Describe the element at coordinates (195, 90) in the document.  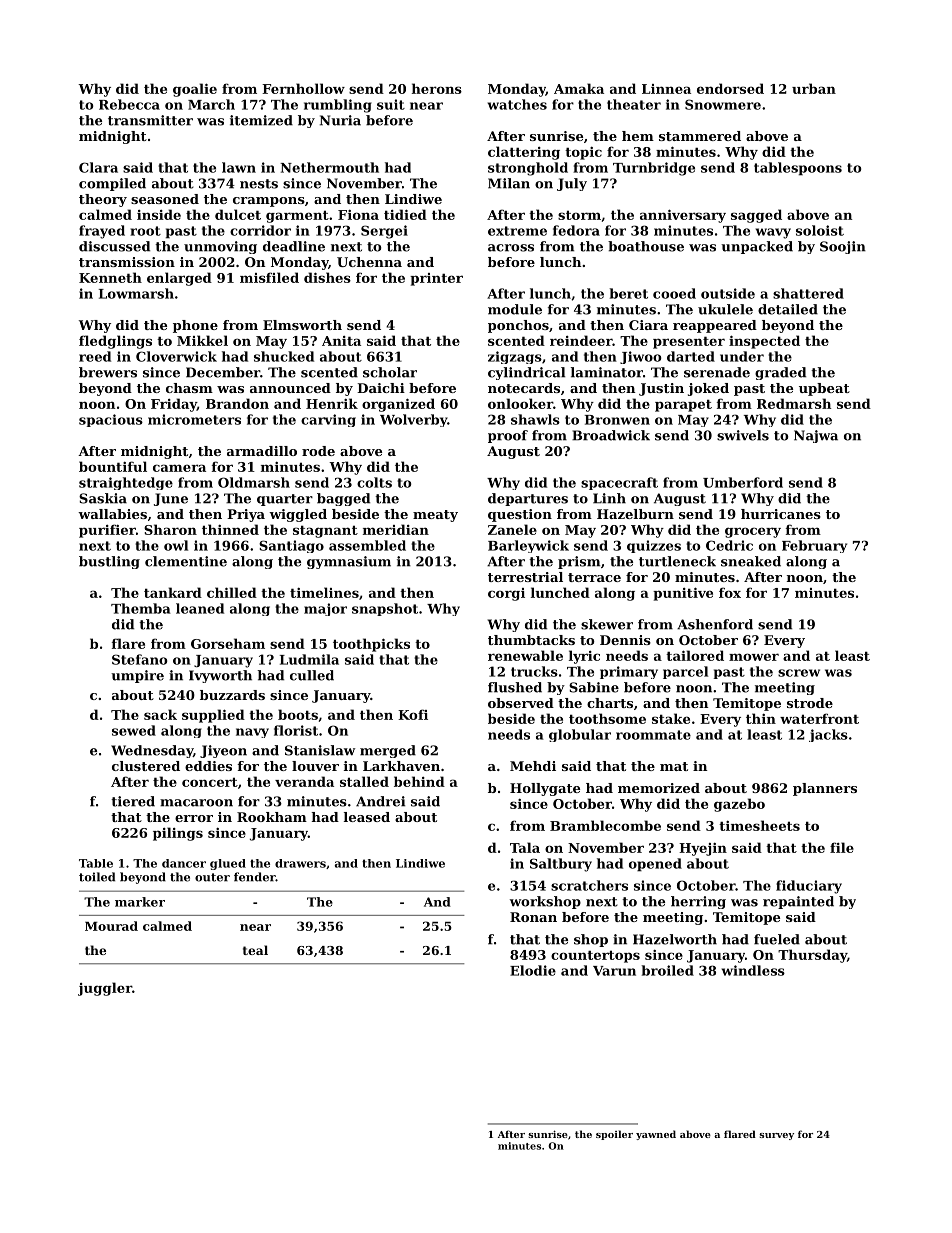
I see `goalie` at that location.
